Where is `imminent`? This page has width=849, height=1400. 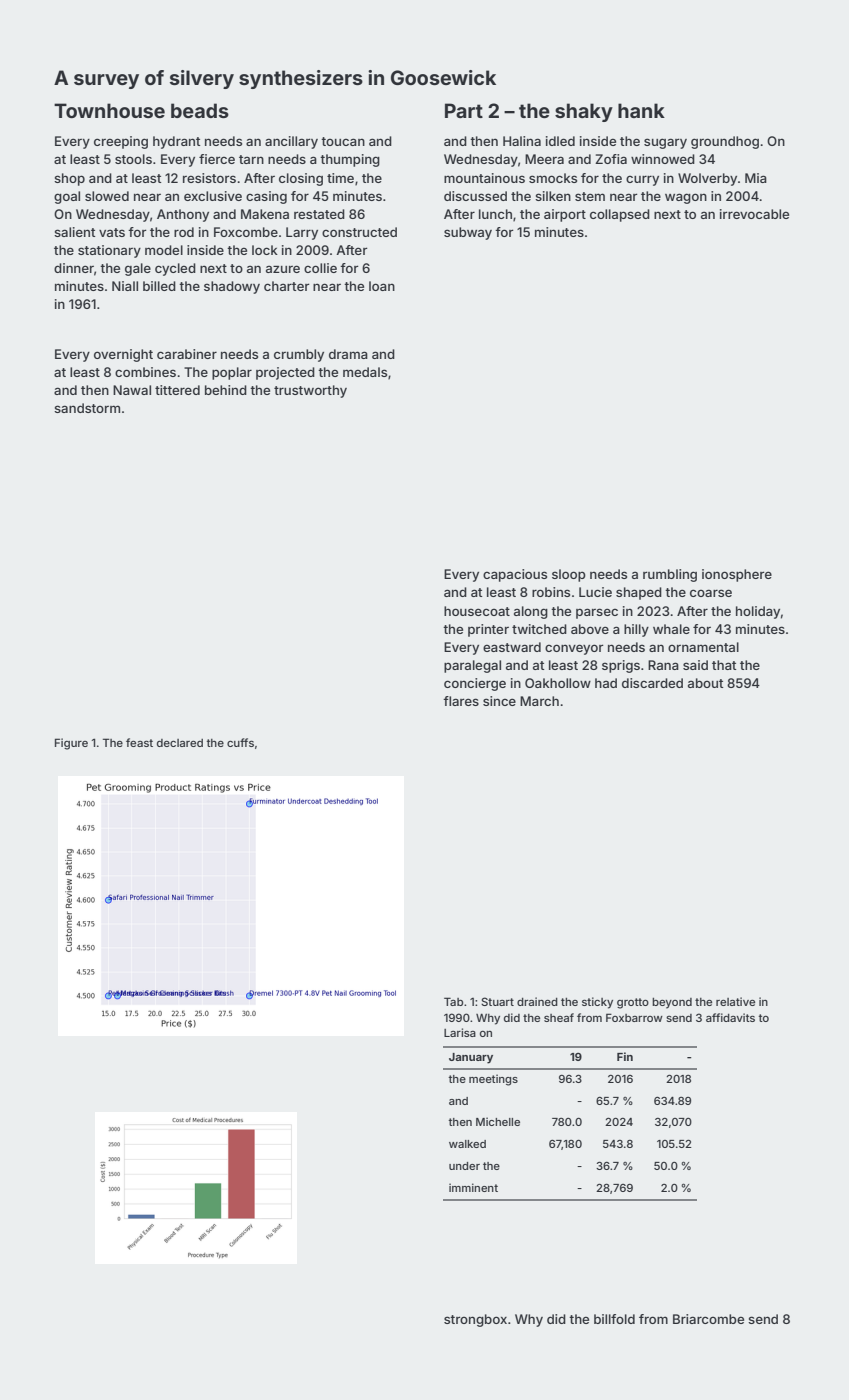
imminent is located at coordinates (473, 1187).
